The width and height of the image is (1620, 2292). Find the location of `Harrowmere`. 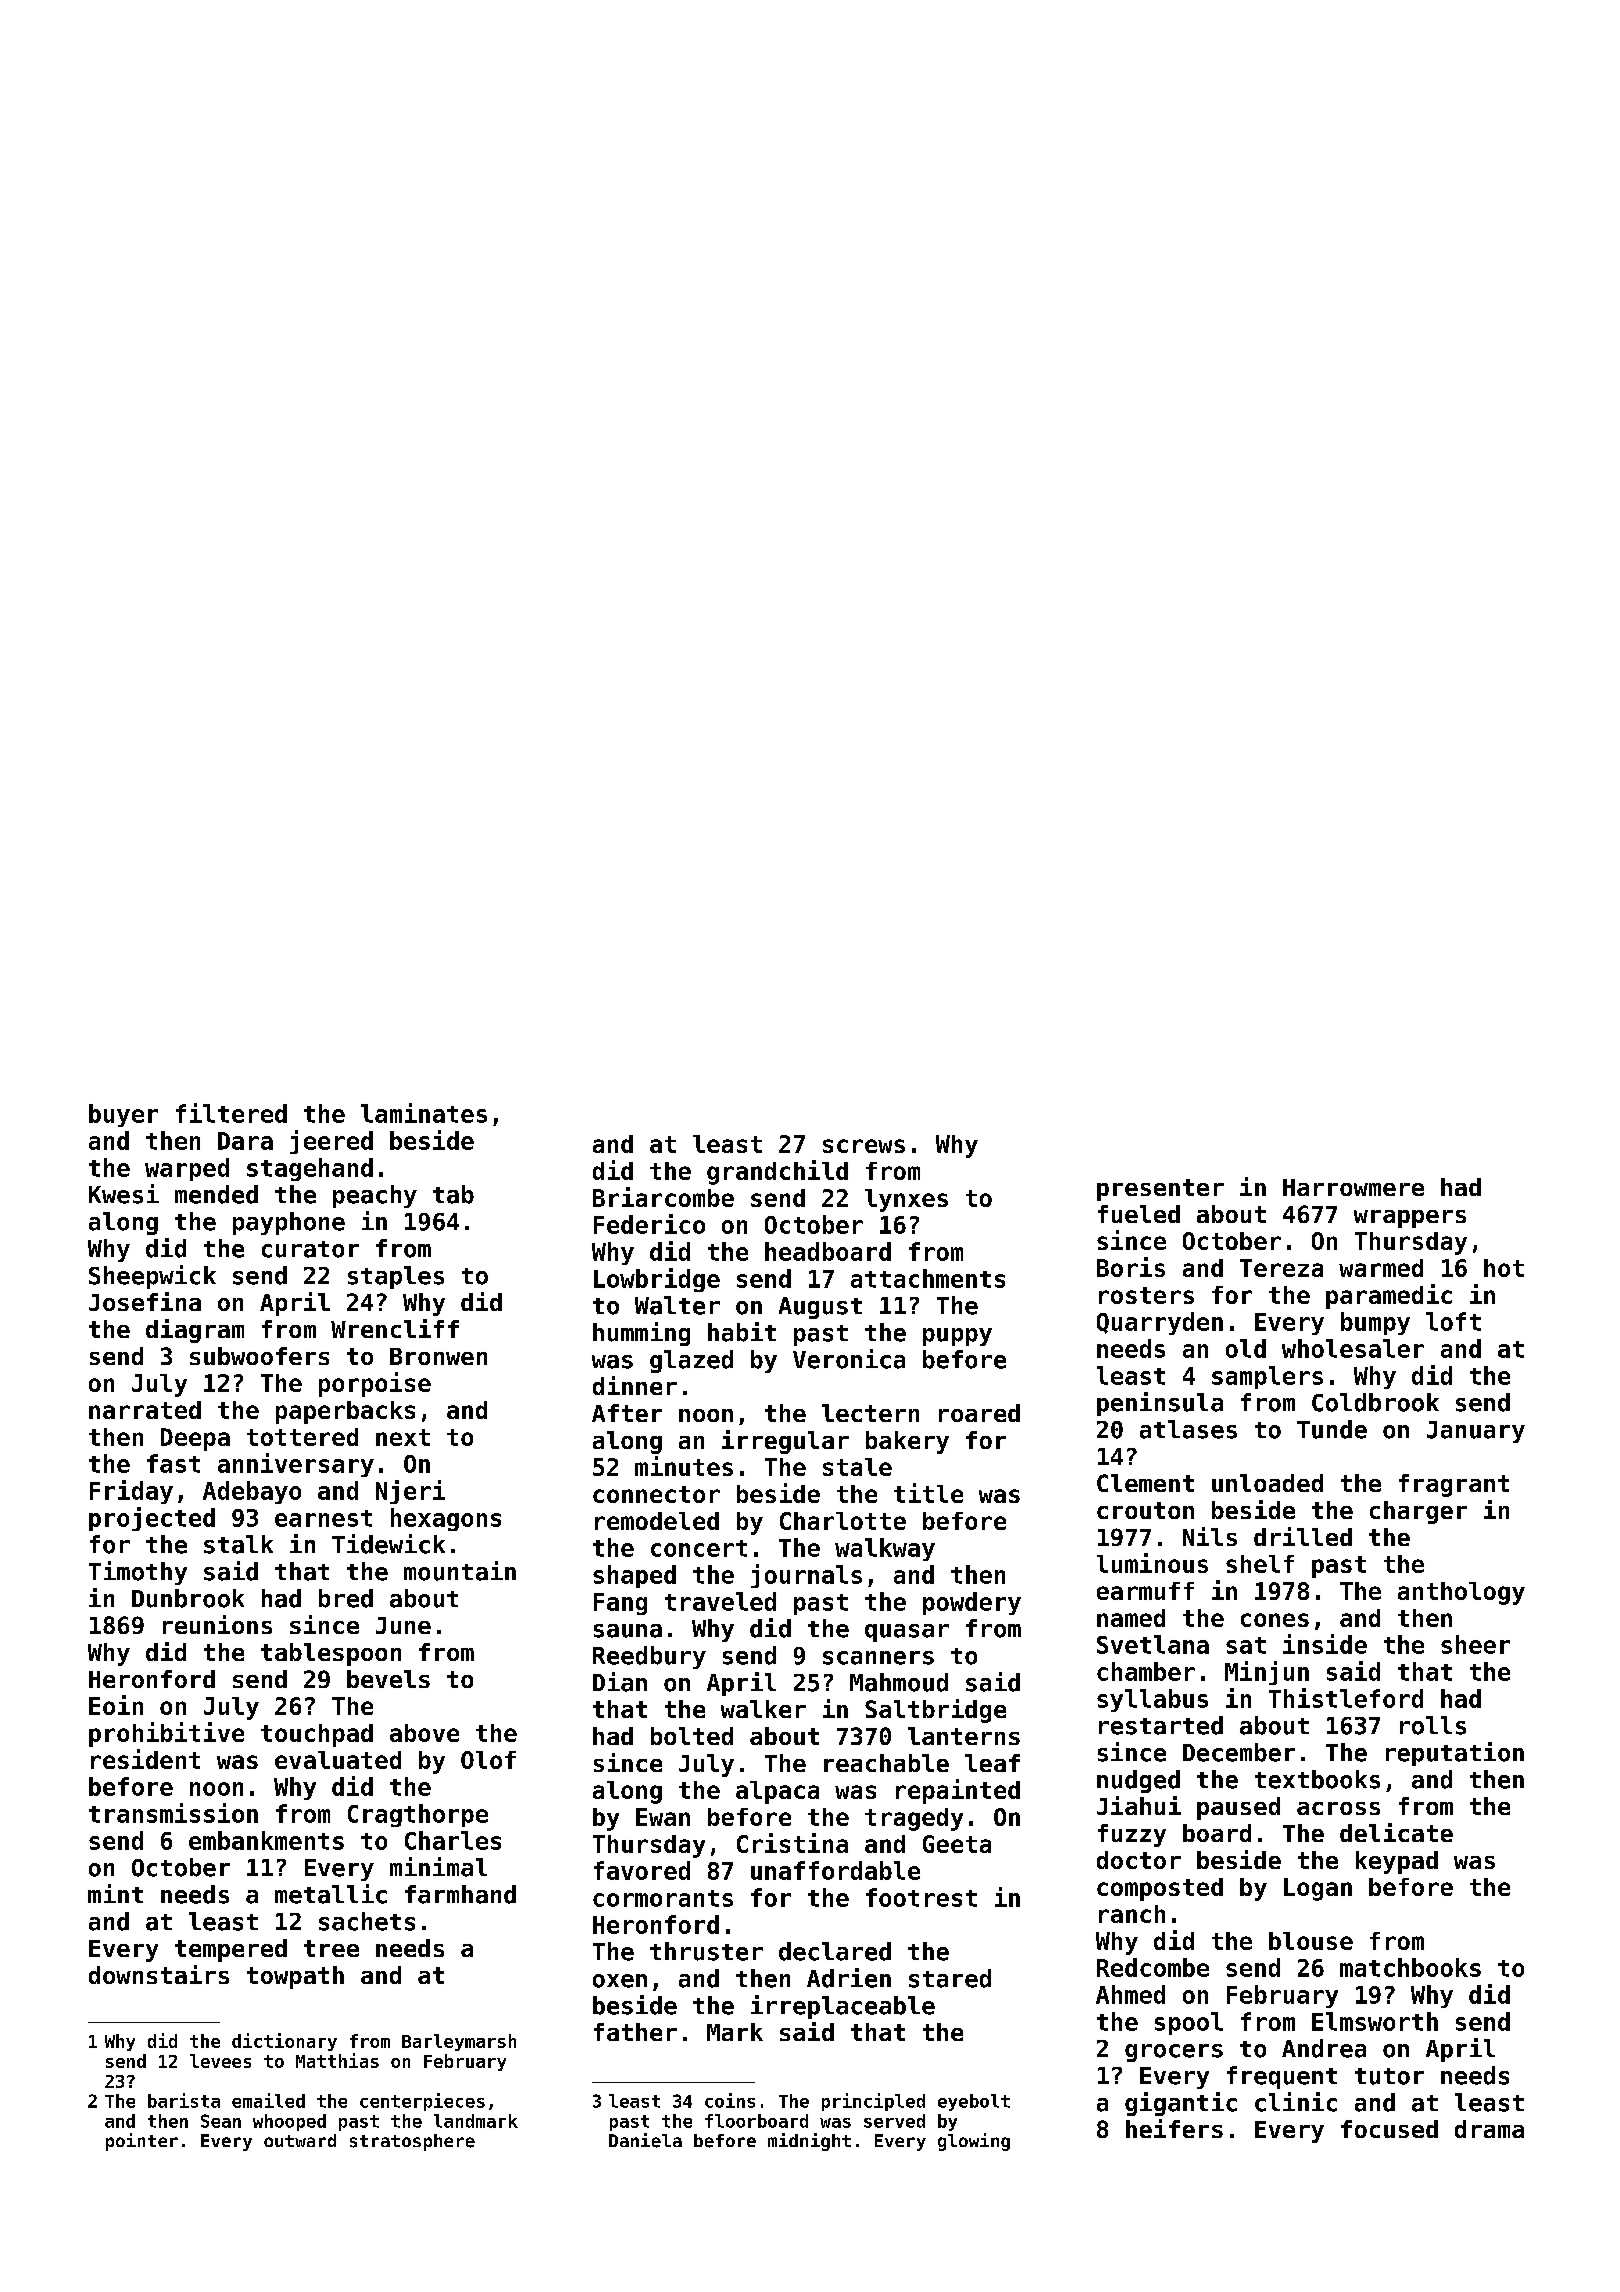

Harrowmere is located at coordinates (1353, 1187).
